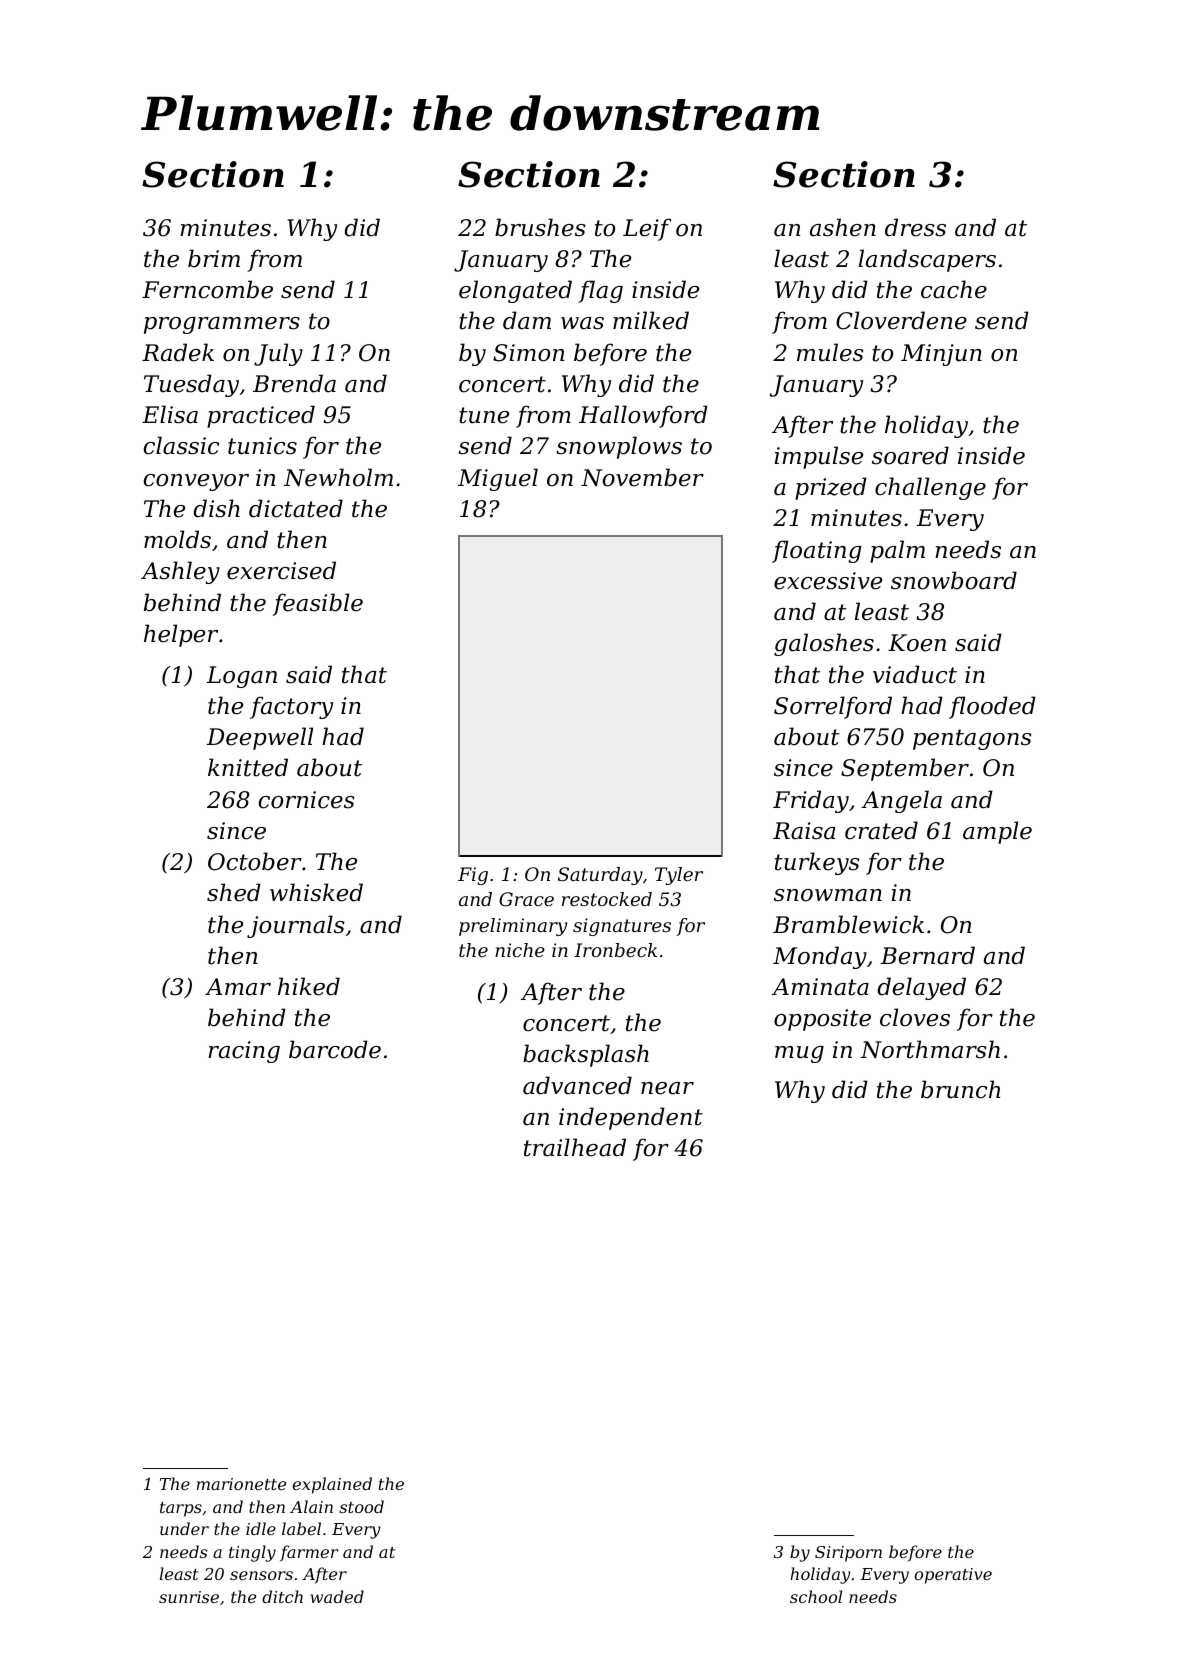 This image has width=1181, height=1670. What do you see at coordinates (848, 1554) in the image?
I see `Siriporn` at bounding box center [848, 1554].
